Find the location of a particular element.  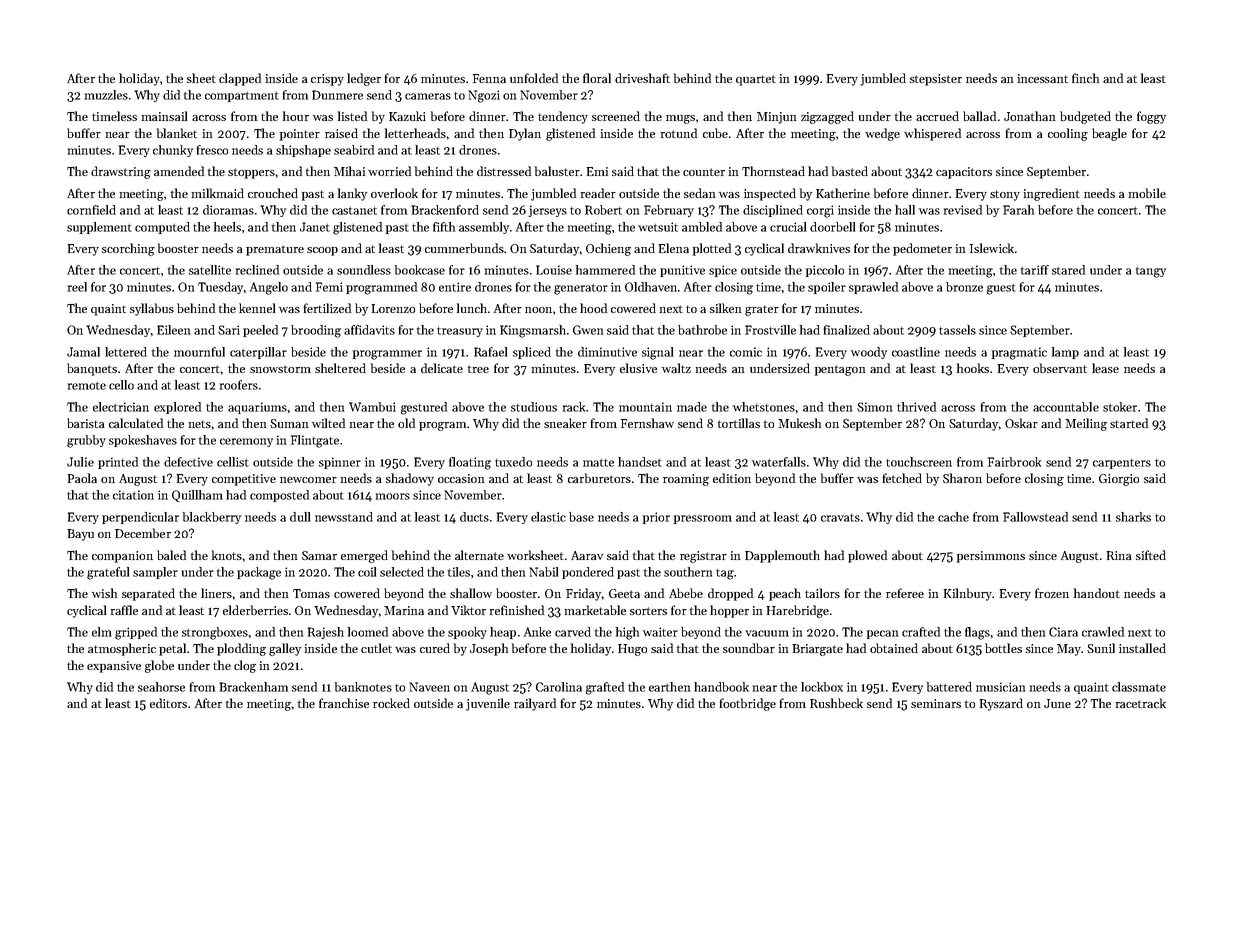

railyard is located at coordinates (535, 704).
